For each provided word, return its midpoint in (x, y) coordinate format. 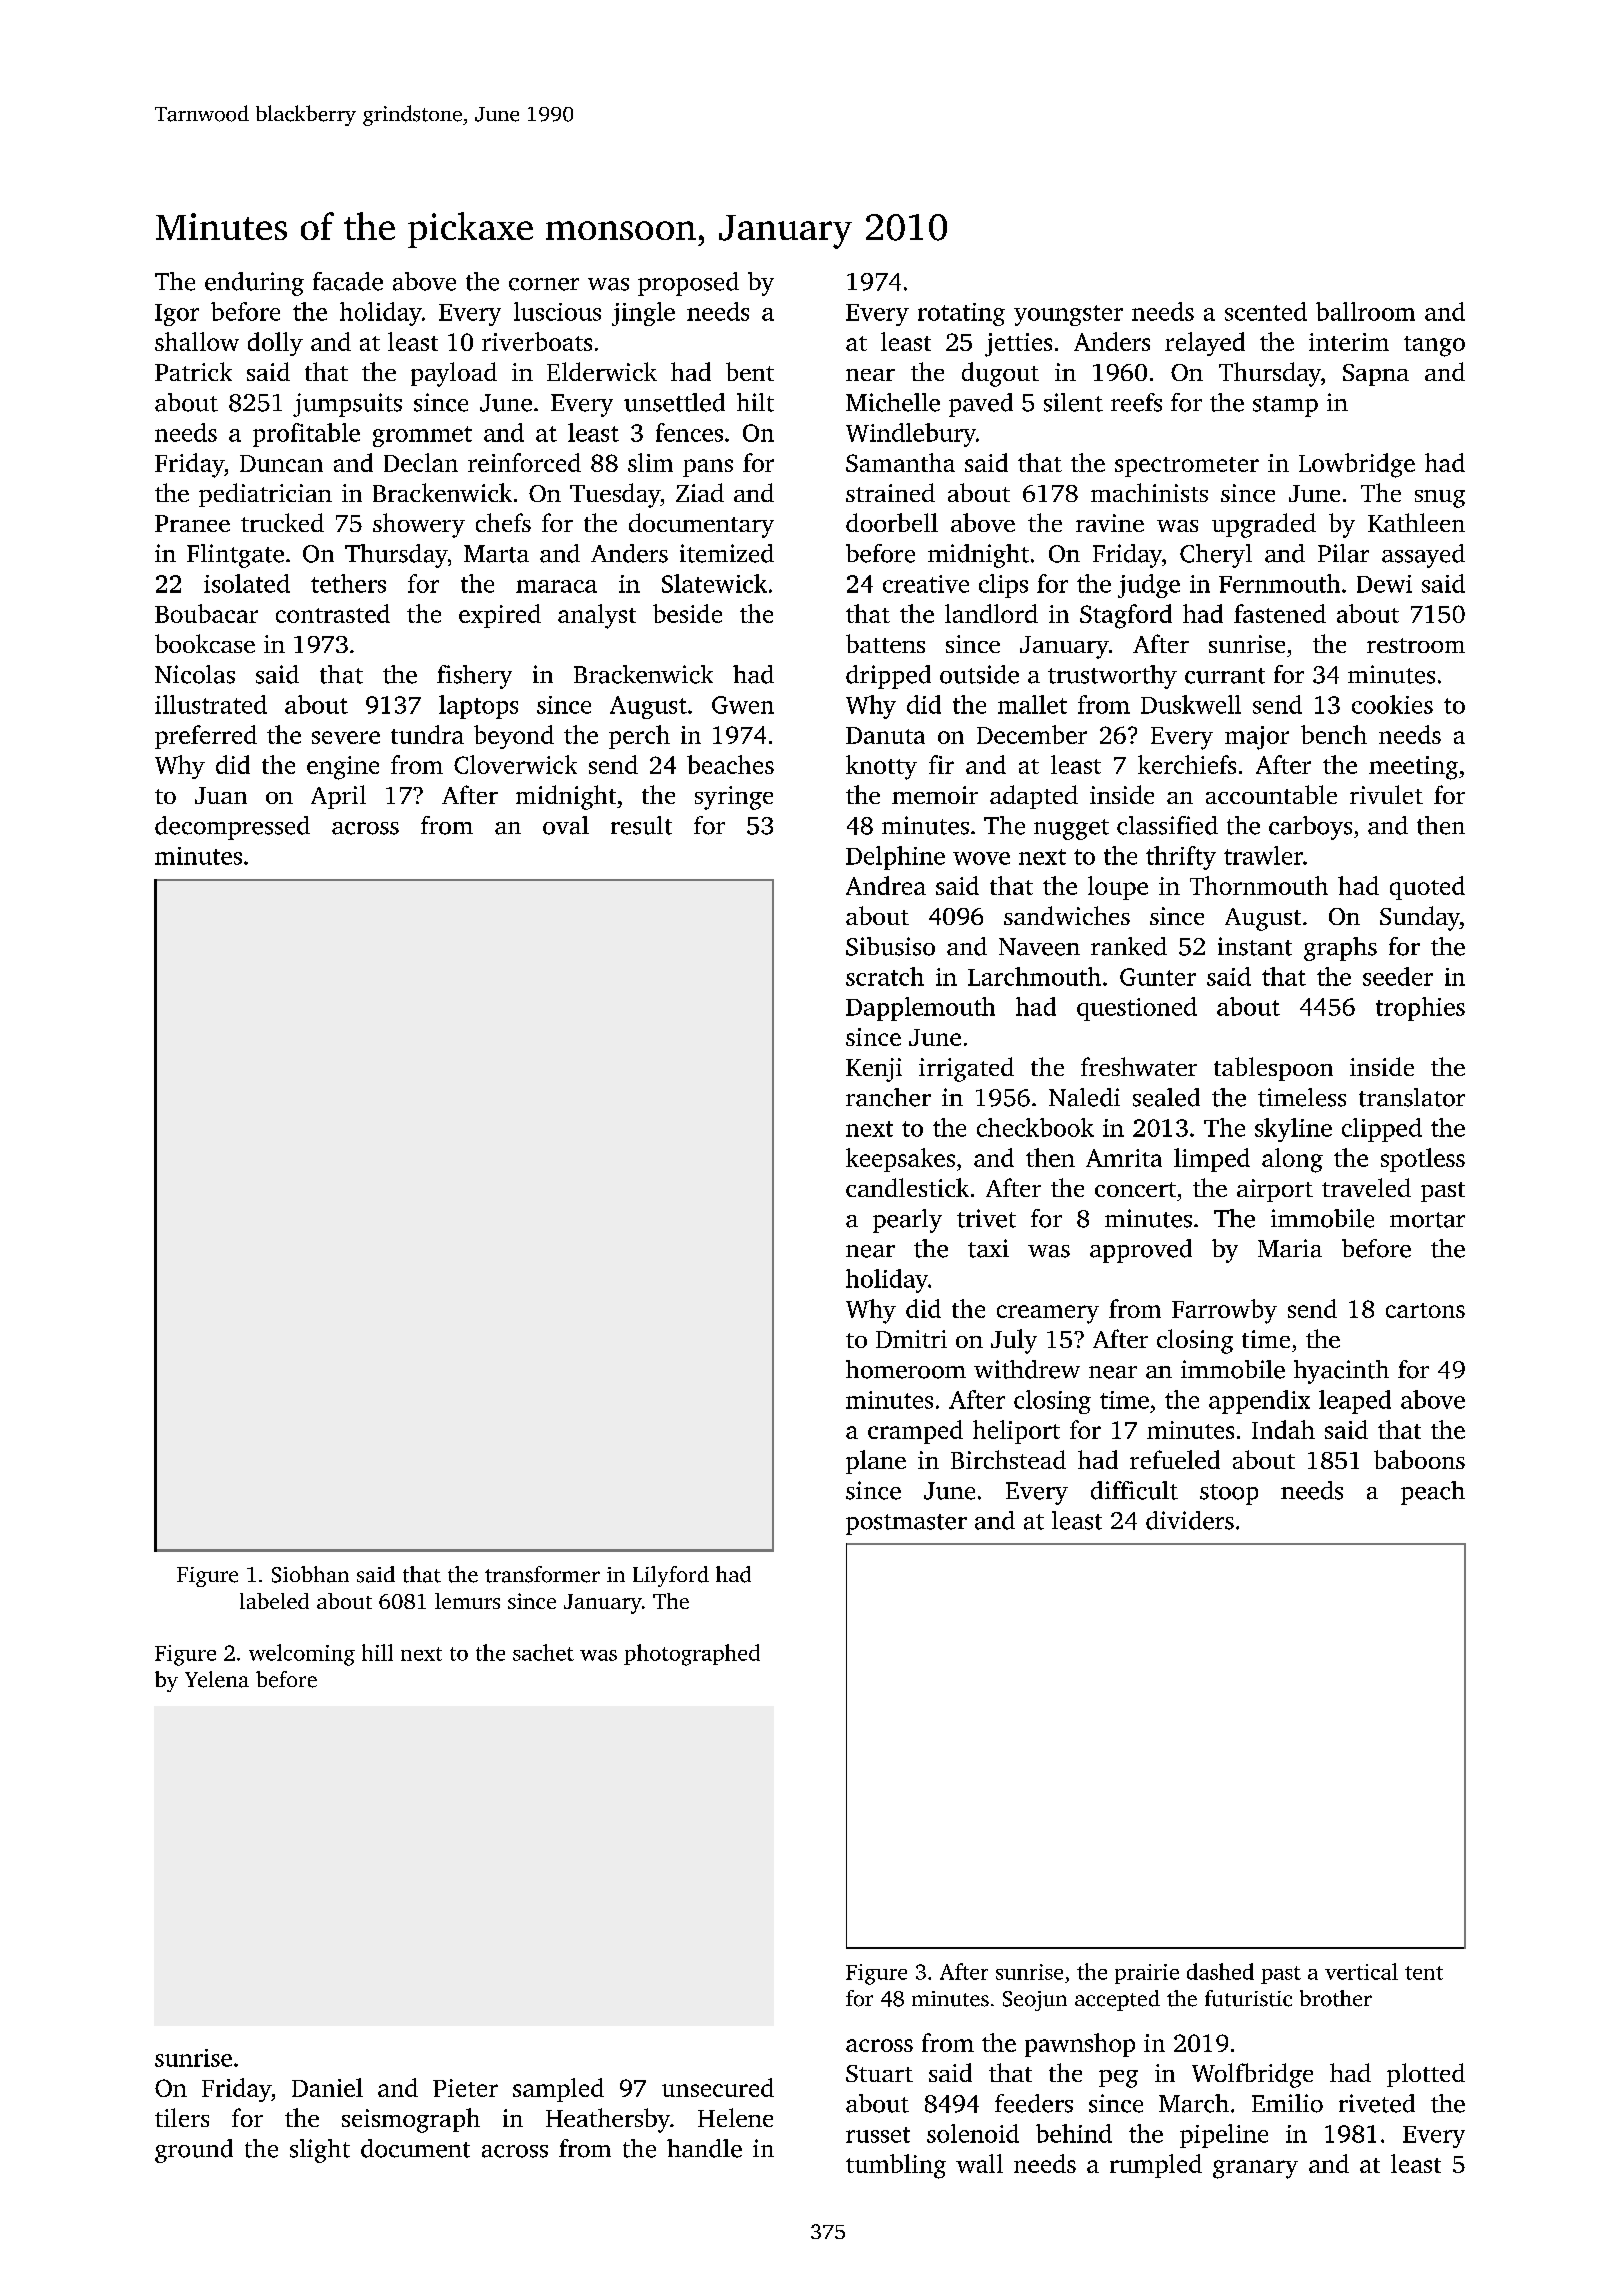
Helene (735, 2117)
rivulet (1386, 794)
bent (750, 371)
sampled (558, 2090)
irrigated (966, 1069)
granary (1255, 2169)
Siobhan (310, 1574)
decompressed (232, 828)
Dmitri (911, 1339)
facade (348, 281)
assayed (1423, 556)
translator (1412, 1097)
